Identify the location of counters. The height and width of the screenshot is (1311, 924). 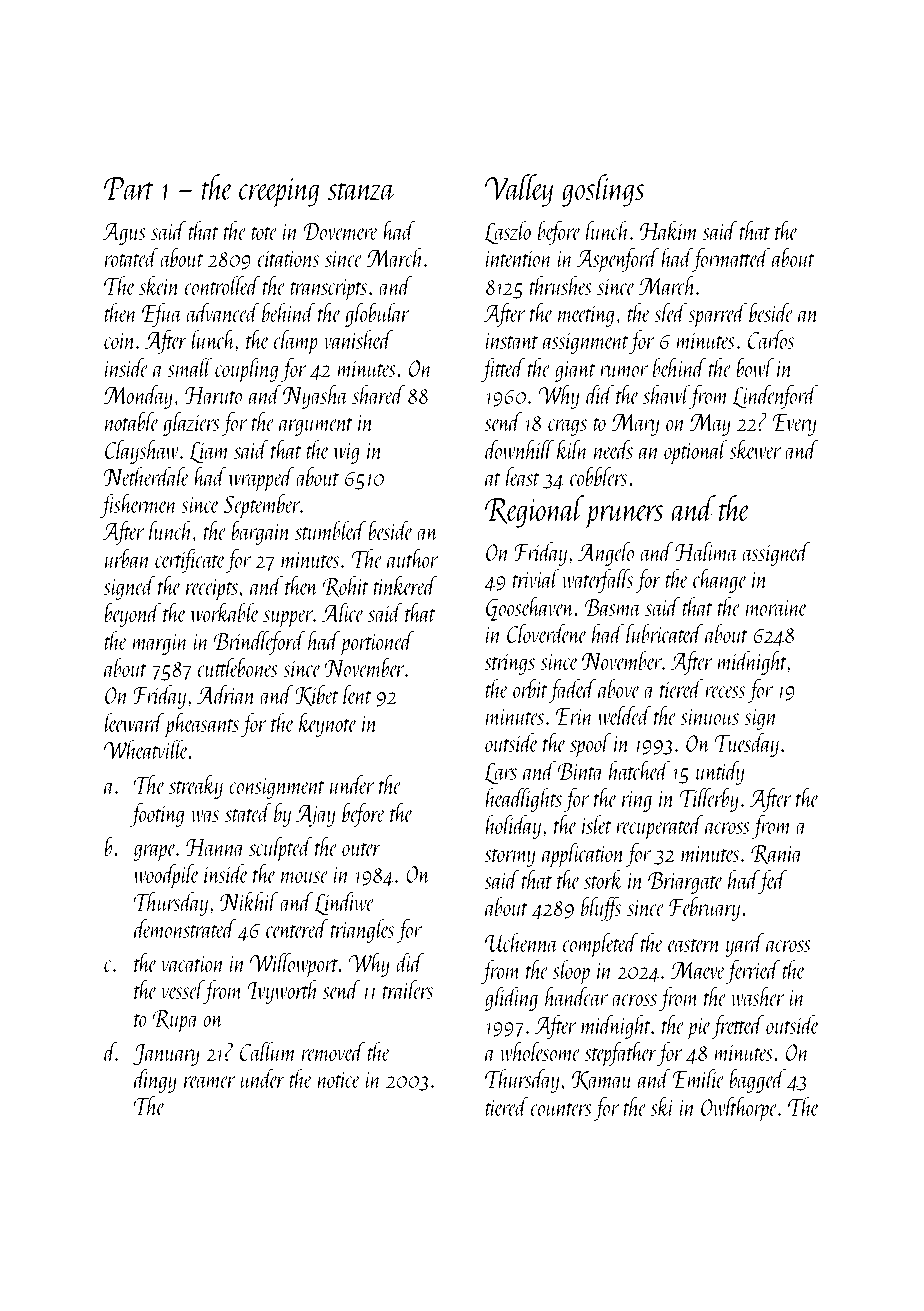
(561, 1109).
